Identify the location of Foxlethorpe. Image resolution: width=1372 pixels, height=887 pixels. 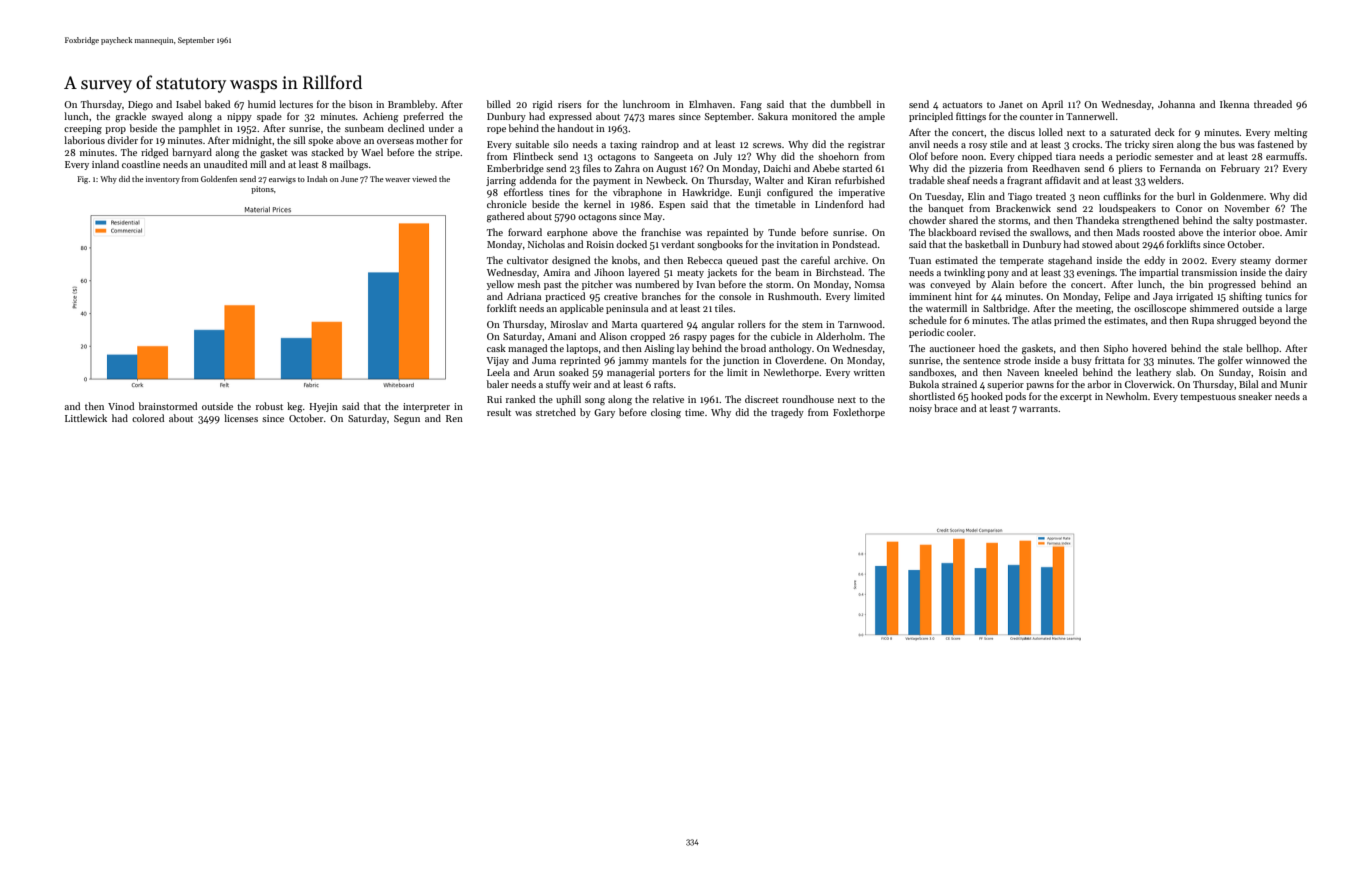
(859, 413).
